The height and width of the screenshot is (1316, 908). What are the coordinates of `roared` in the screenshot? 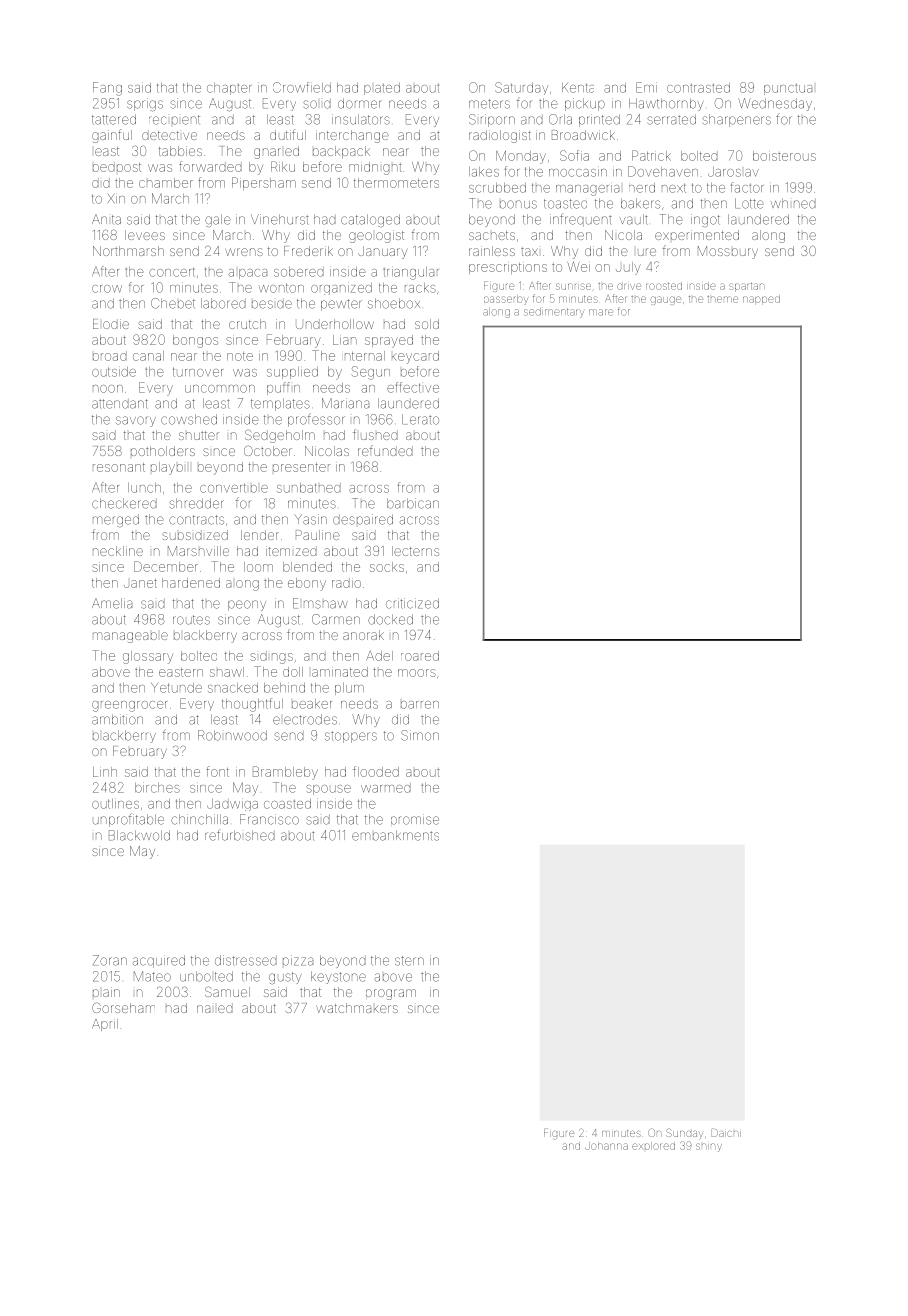 It's located at (420, 656).
